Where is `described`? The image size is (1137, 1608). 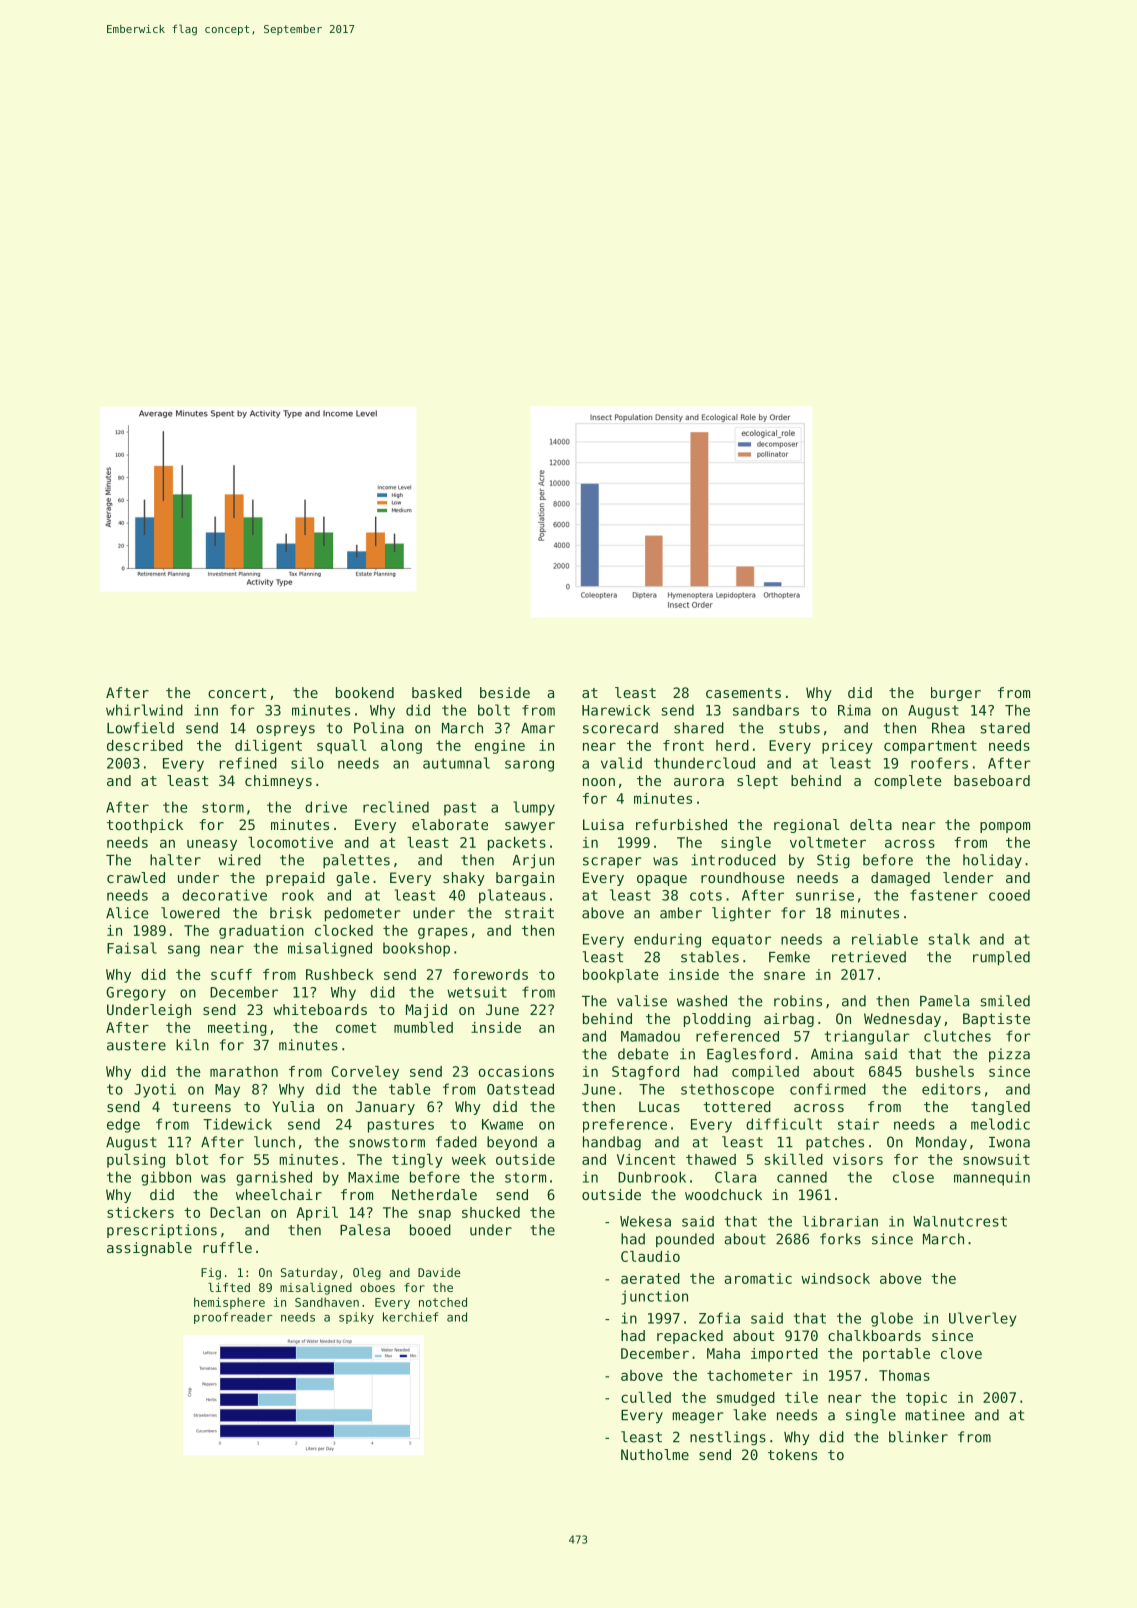 described is located at coordinates (145, 745).
